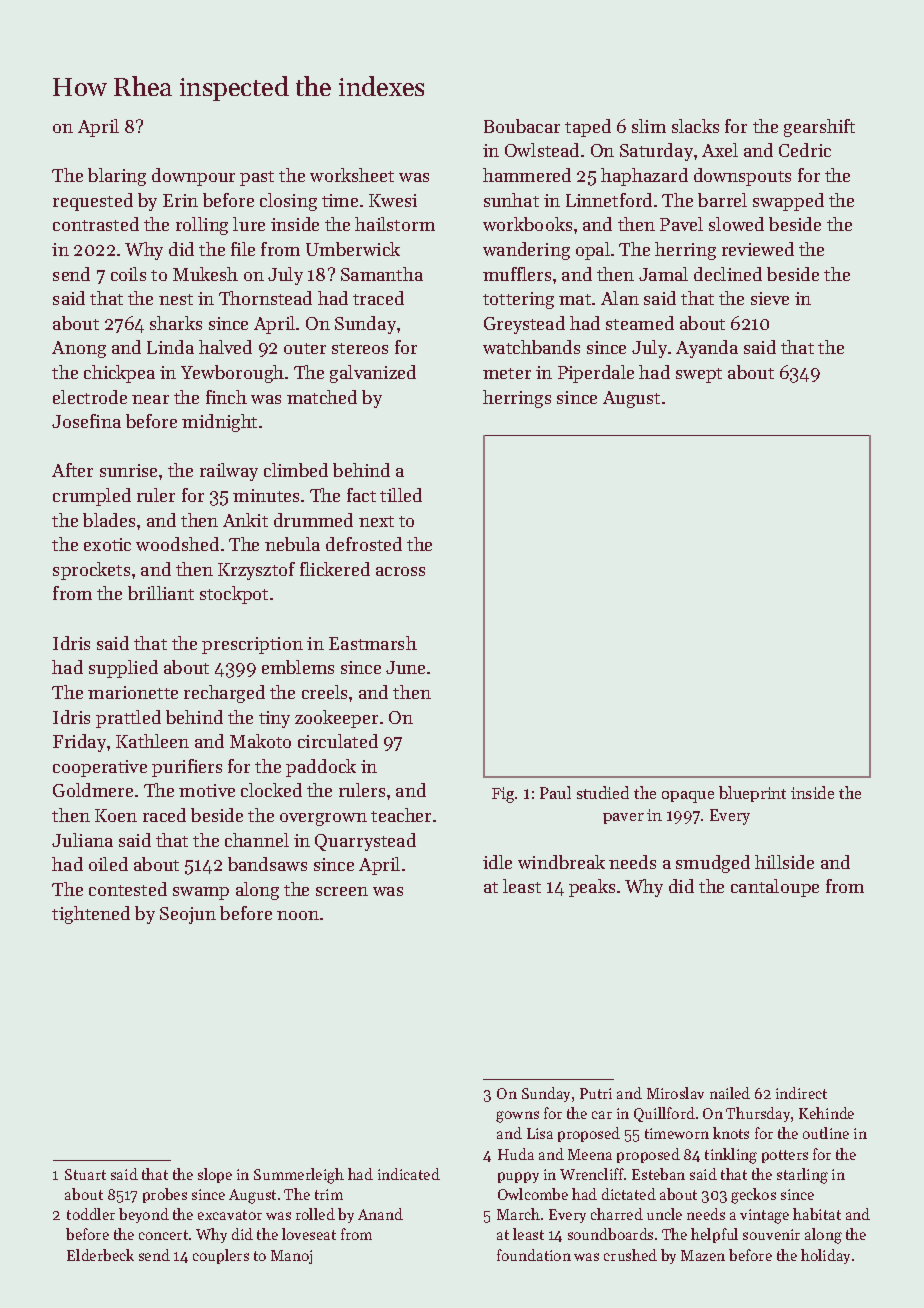  I want to click on noon, so click(298, 915).
